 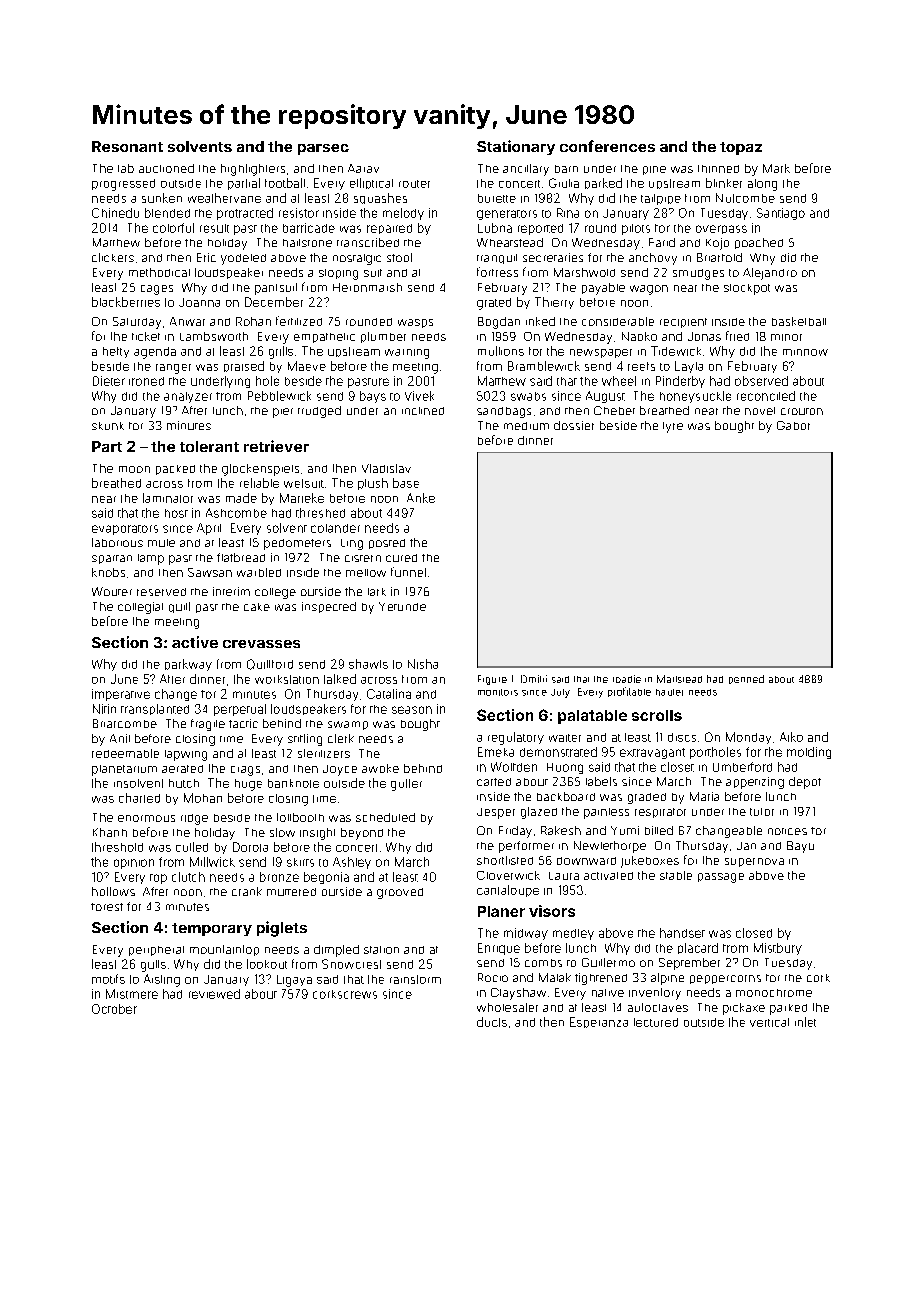 What do you see at coordinates (166, 168) in the image?
I see `auctioned` at bounding box center [166, 168].
